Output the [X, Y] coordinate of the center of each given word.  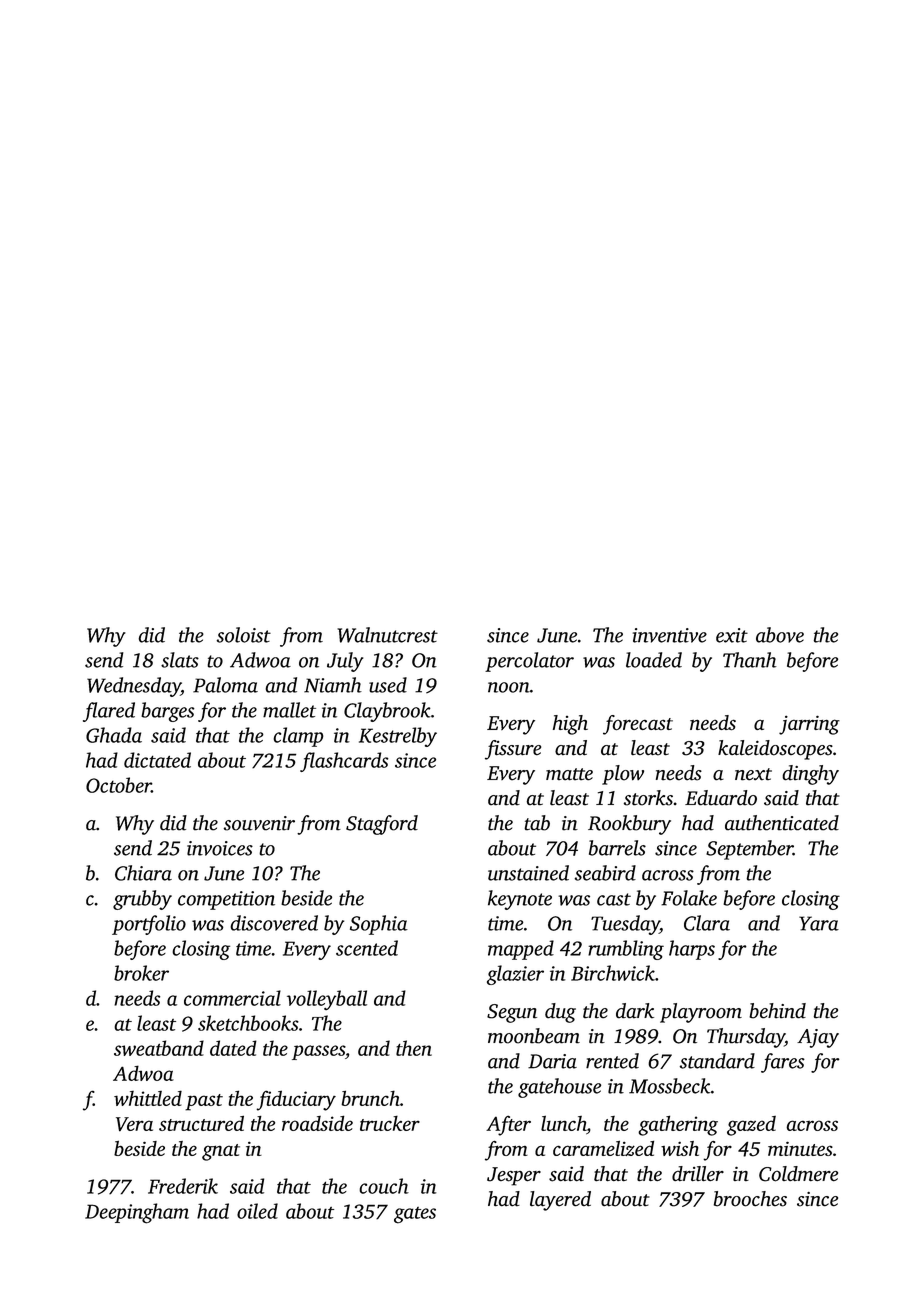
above [780, 635]
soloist [244, 635]
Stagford [382, 825]
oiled [257, 1211]
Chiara [143, 873]
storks [648, 798]
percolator [529, 662]
